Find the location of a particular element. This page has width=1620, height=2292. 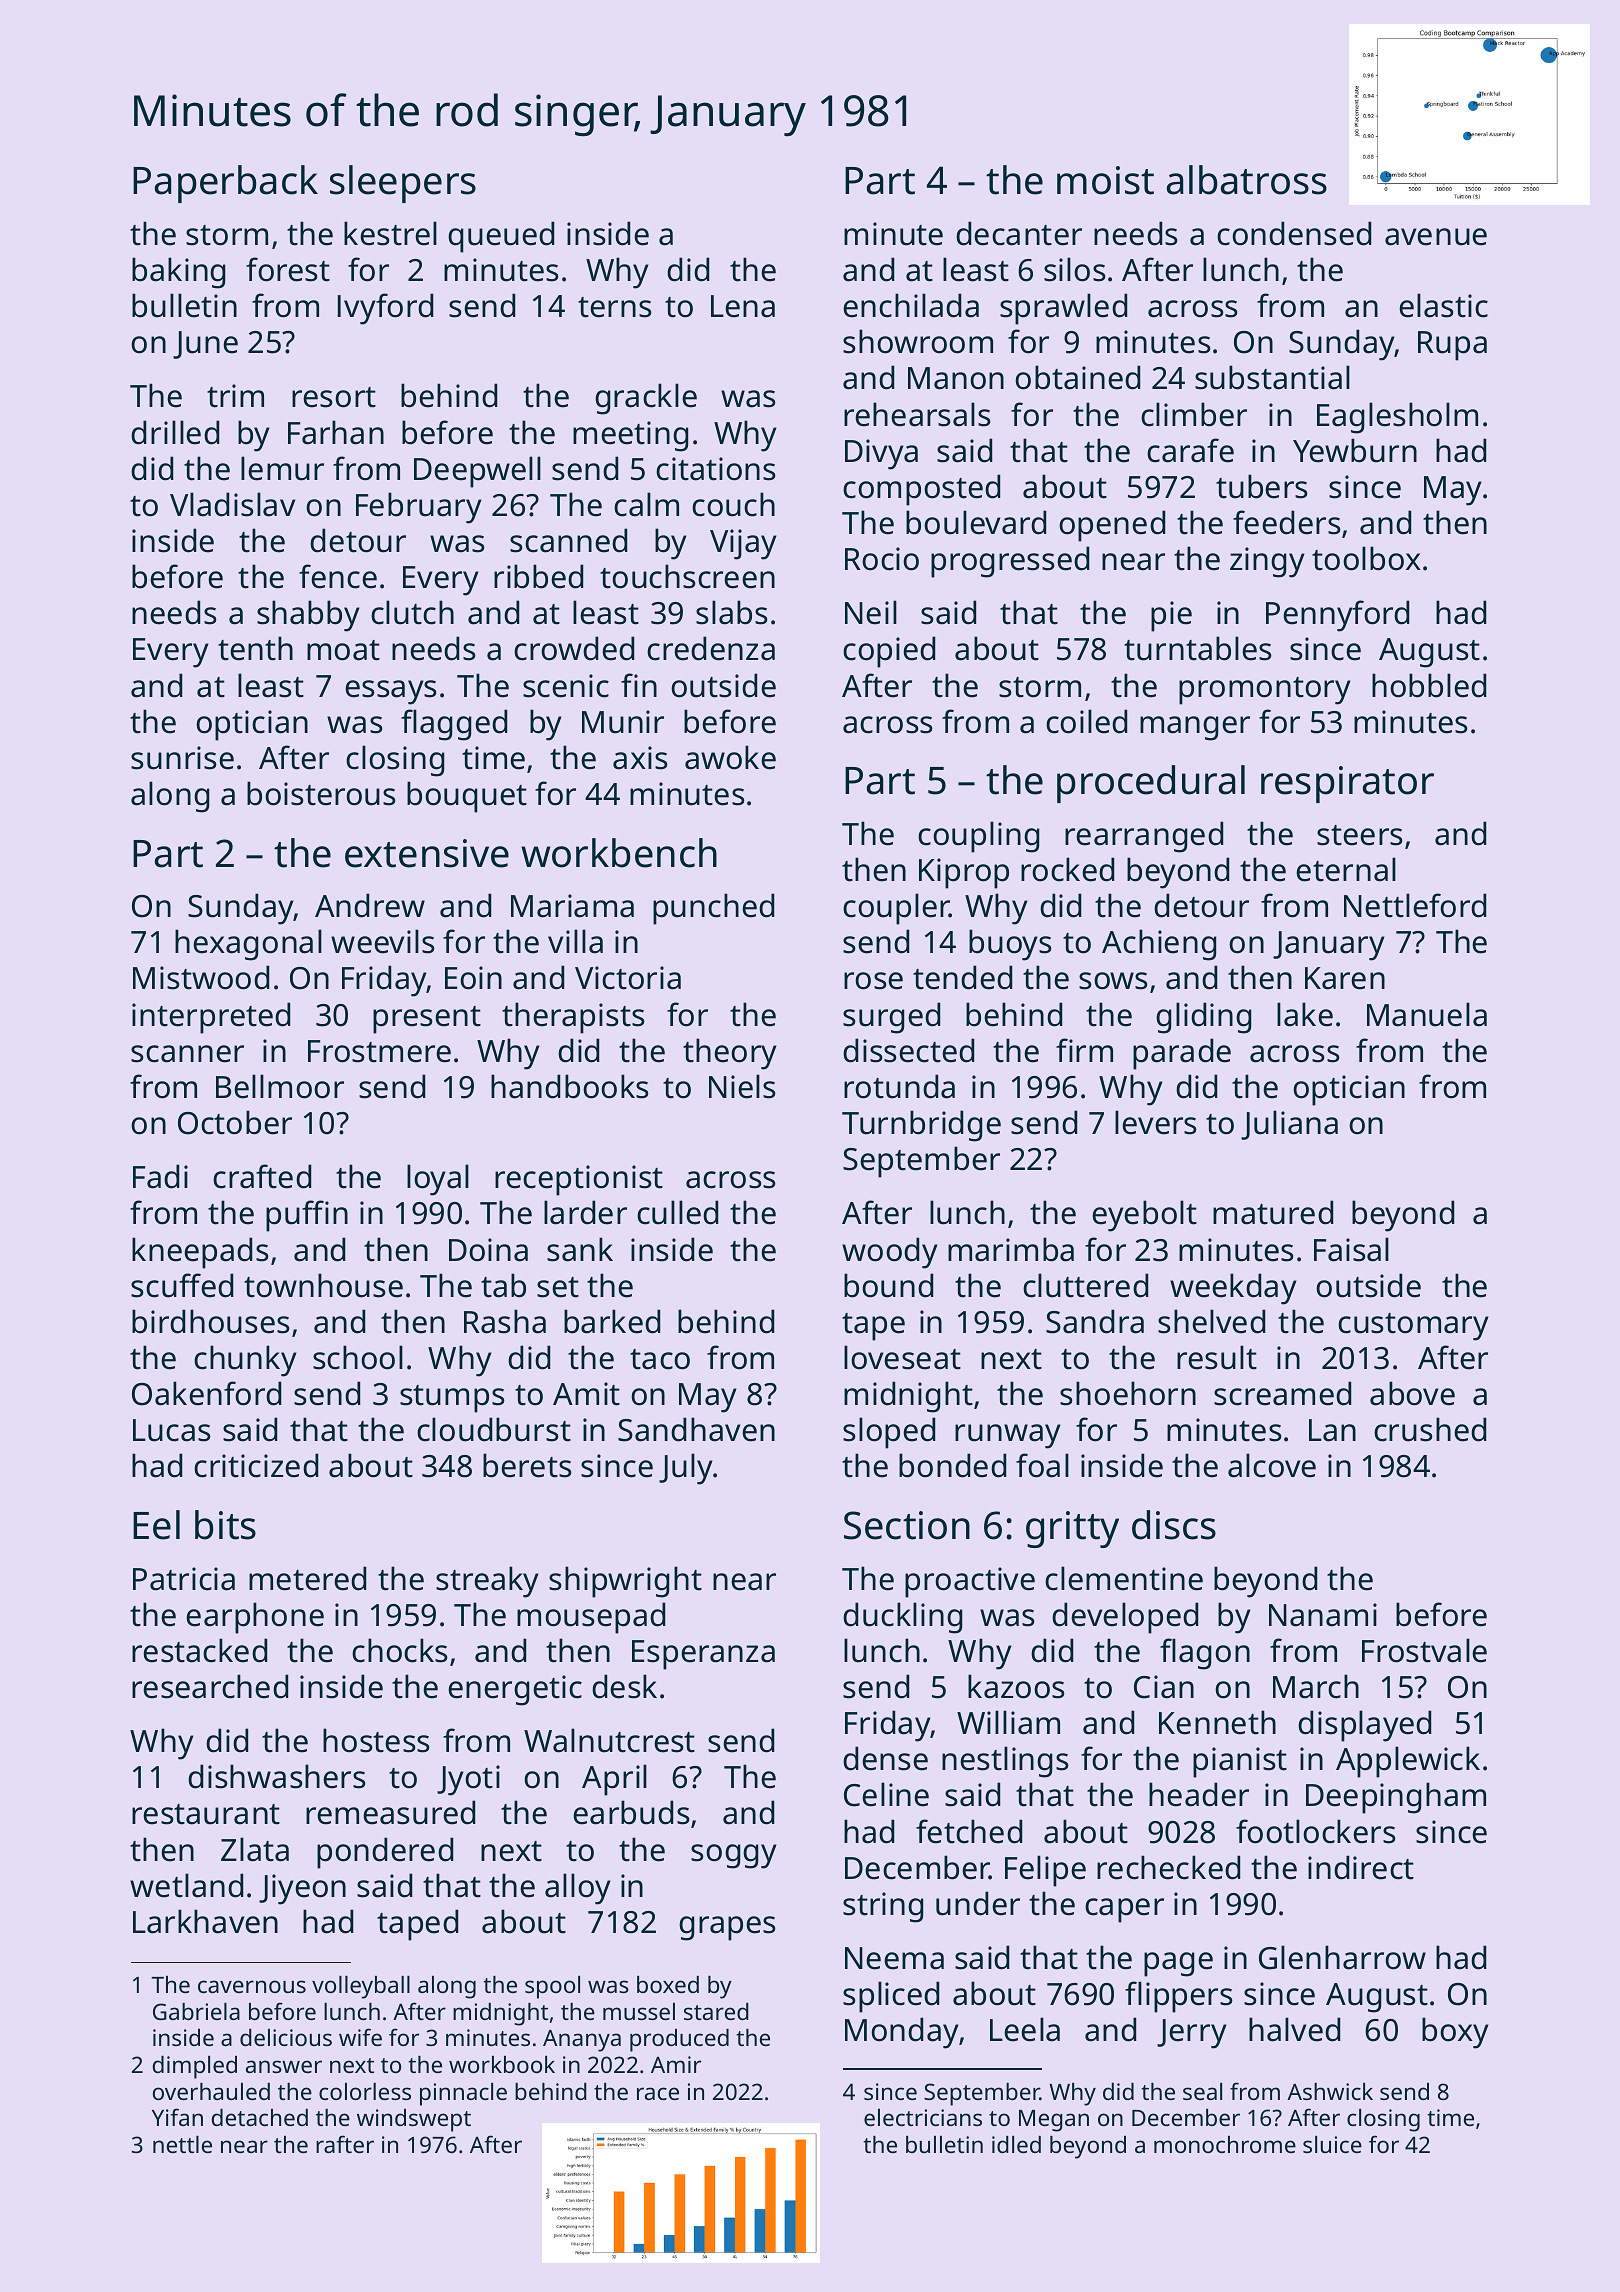

restacked is located at coordinates (199, 1650).
